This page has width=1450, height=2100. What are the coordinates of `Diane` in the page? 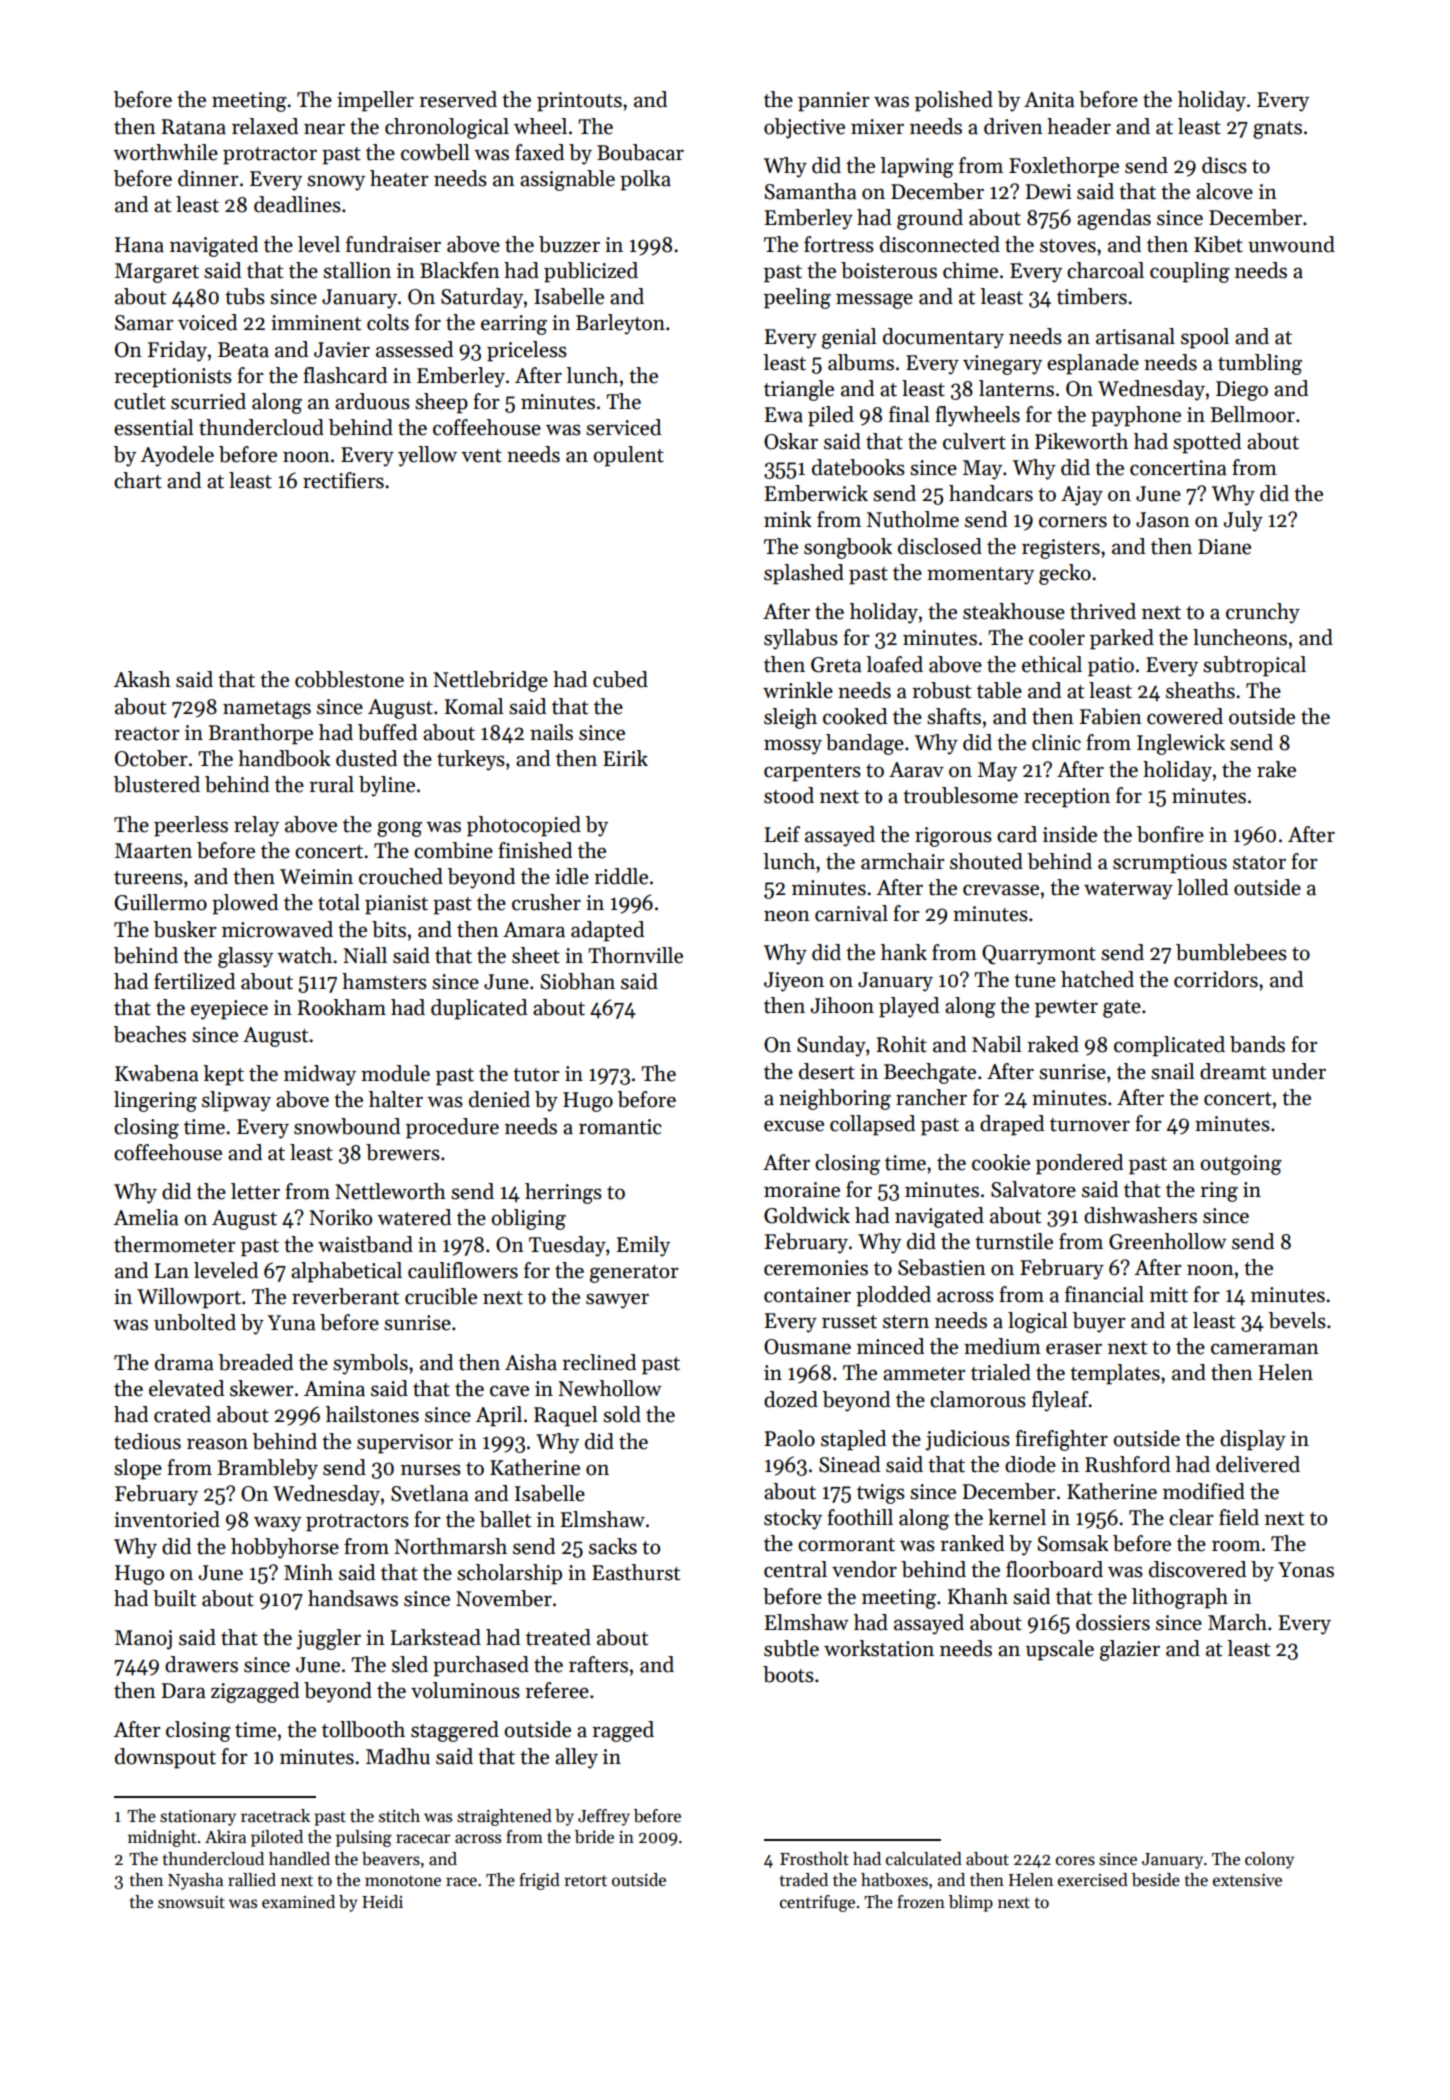 It's located at (1224, 547).
